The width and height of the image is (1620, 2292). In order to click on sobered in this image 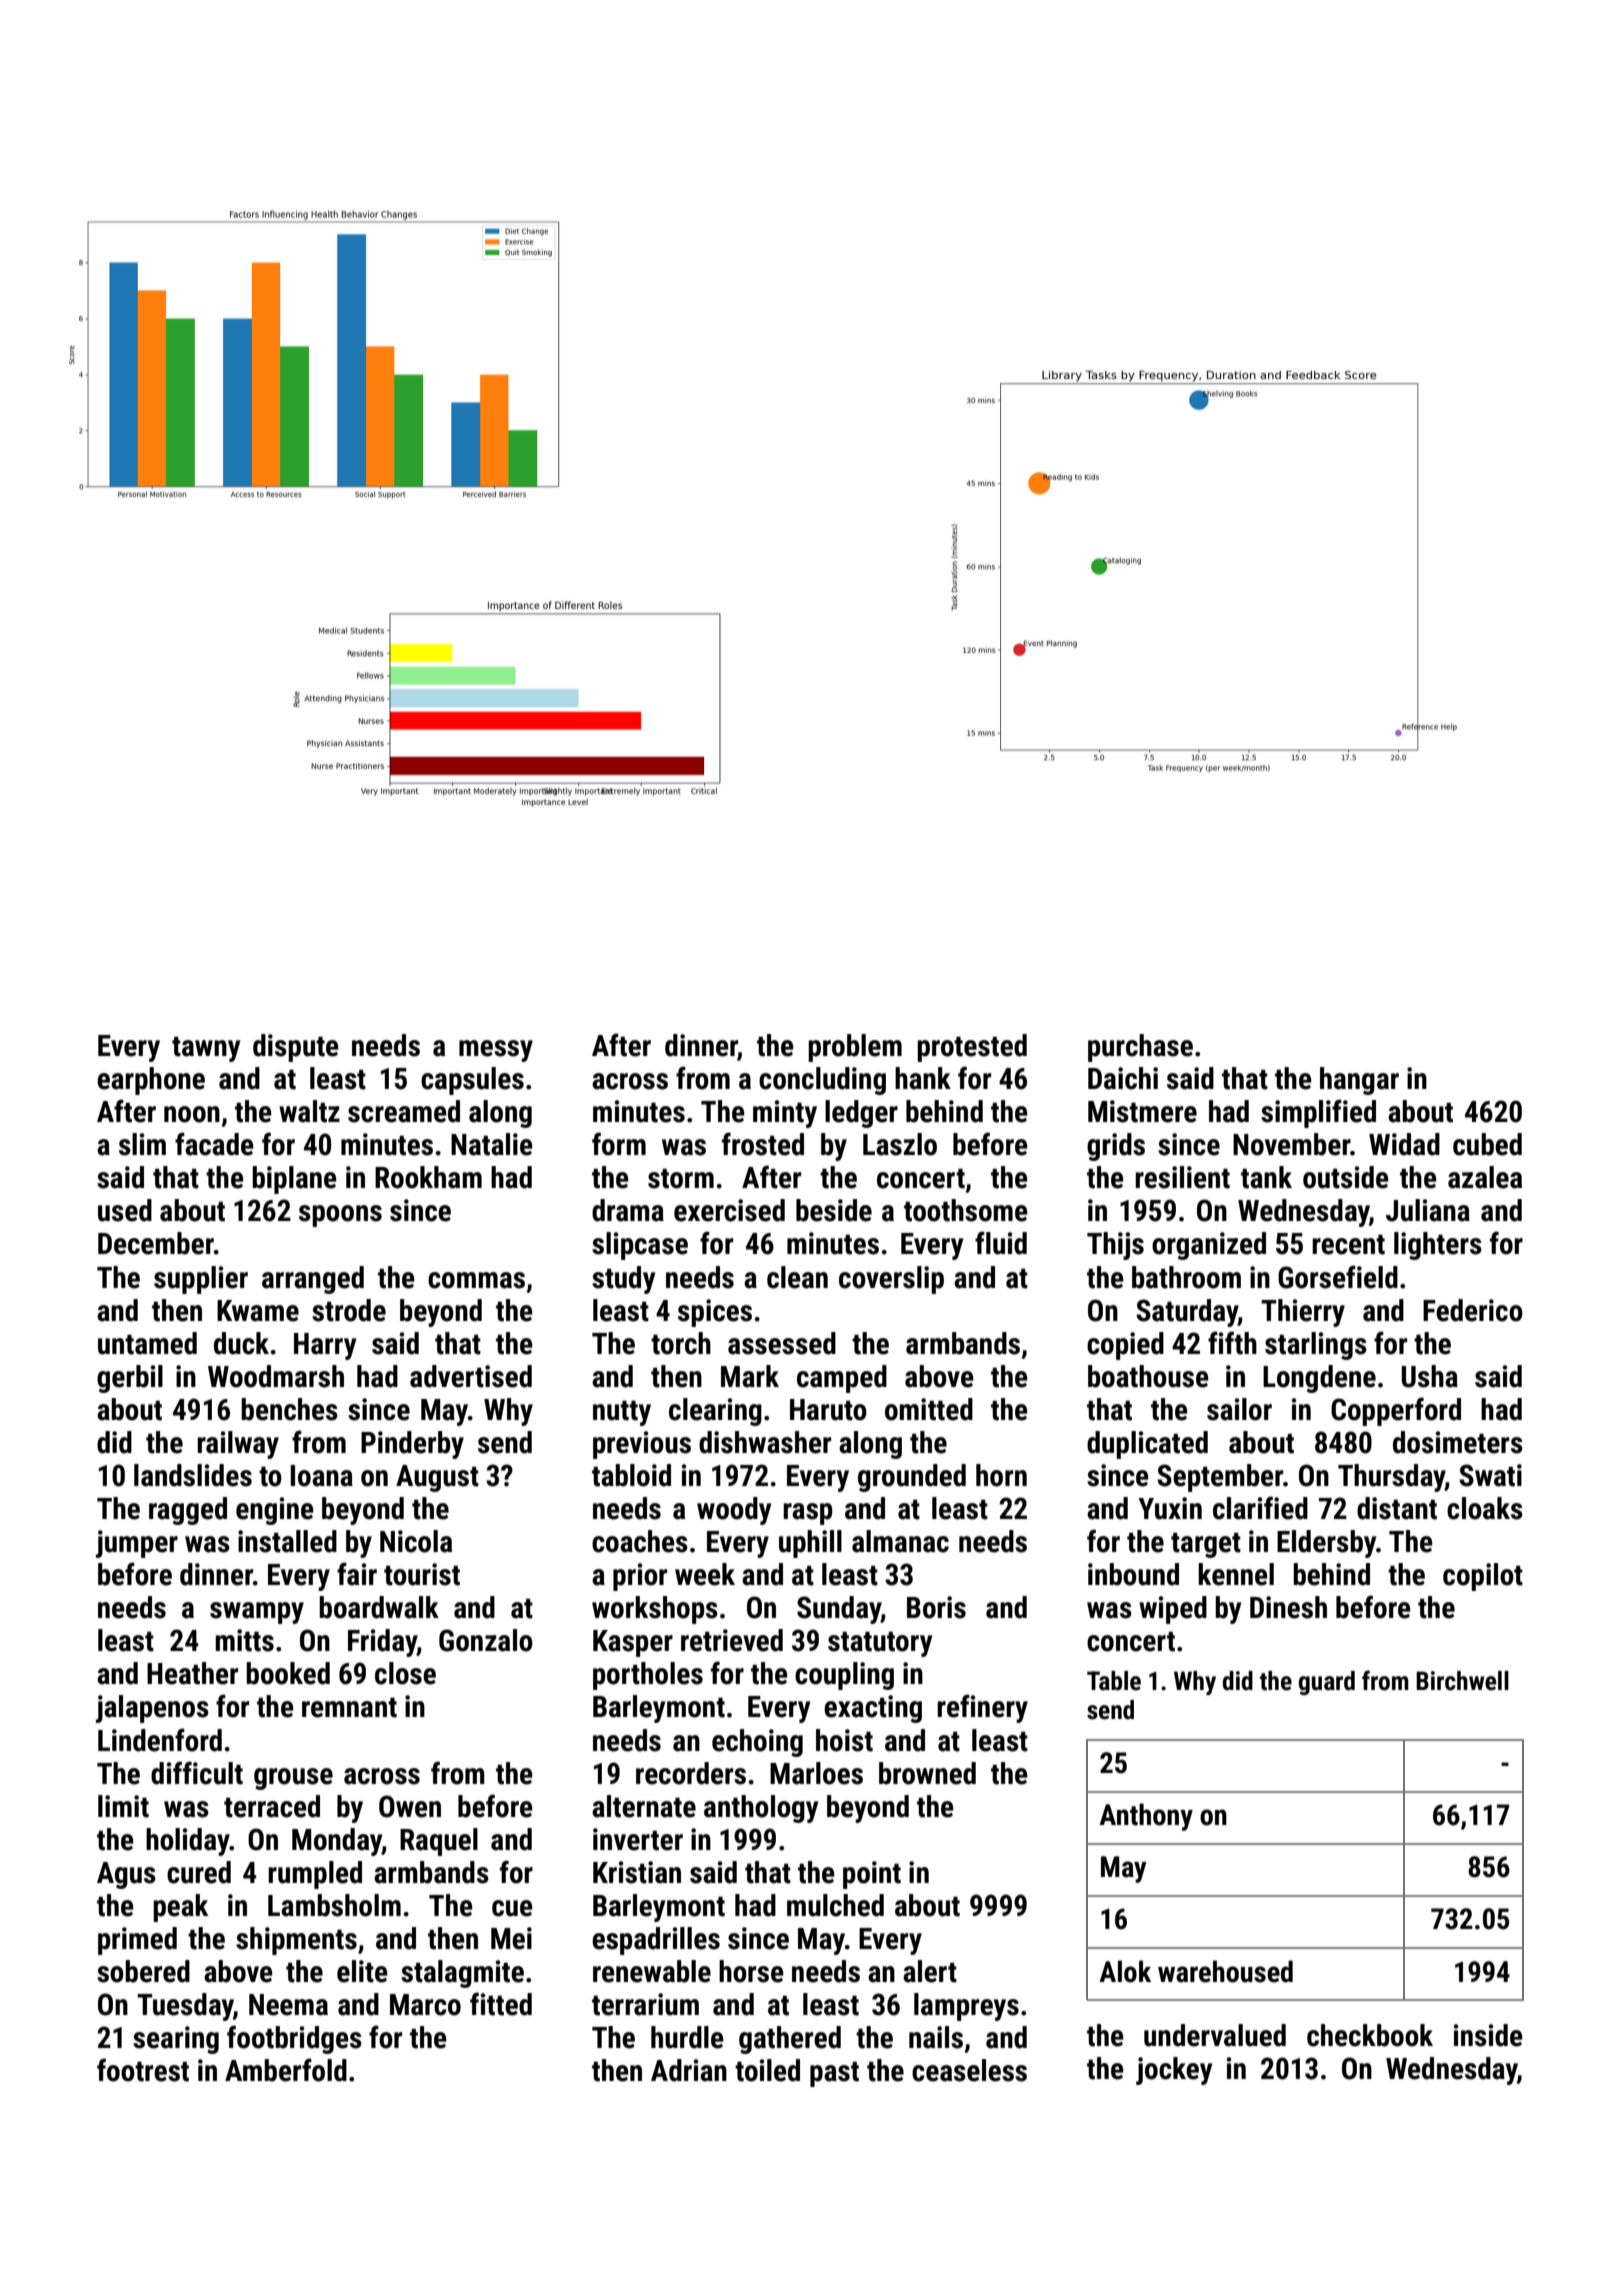, I will do `click(143, 1971)`.
